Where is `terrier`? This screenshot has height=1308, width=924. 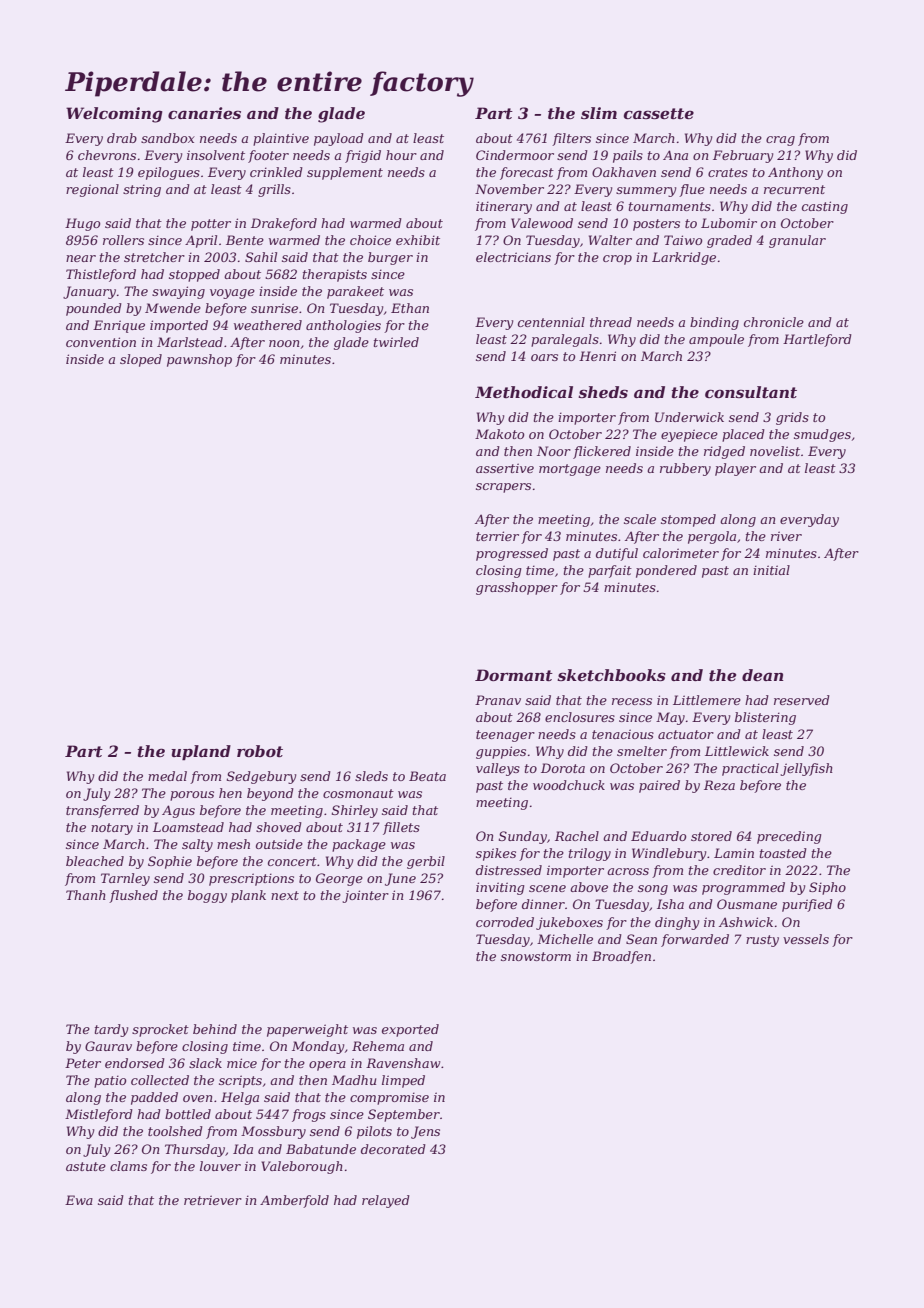 terrier is located at coordinates (497, 536).
